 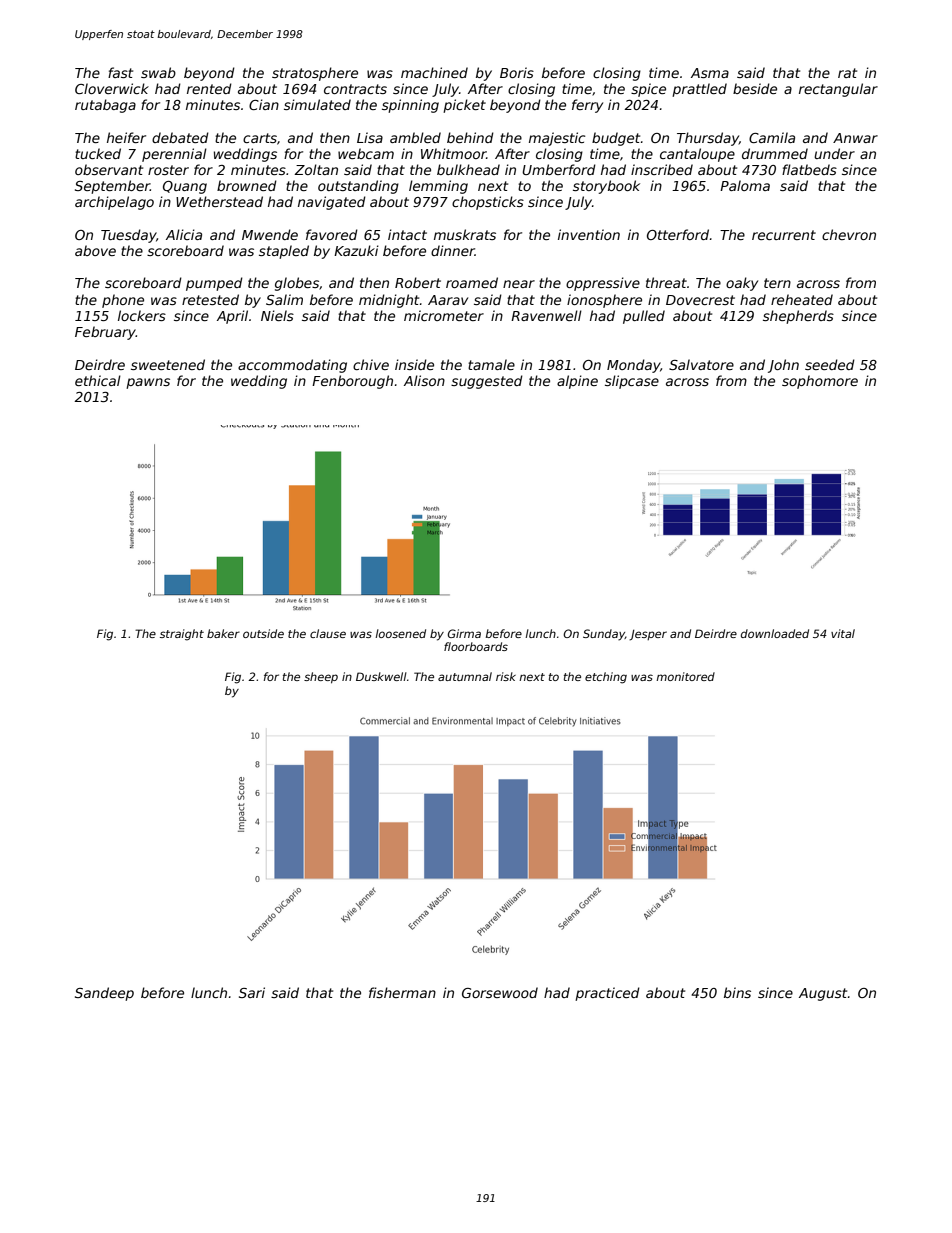 What do you see at coordinates (644, 317) in the document?
I see `pulled` at bounding box center [644, 317].
